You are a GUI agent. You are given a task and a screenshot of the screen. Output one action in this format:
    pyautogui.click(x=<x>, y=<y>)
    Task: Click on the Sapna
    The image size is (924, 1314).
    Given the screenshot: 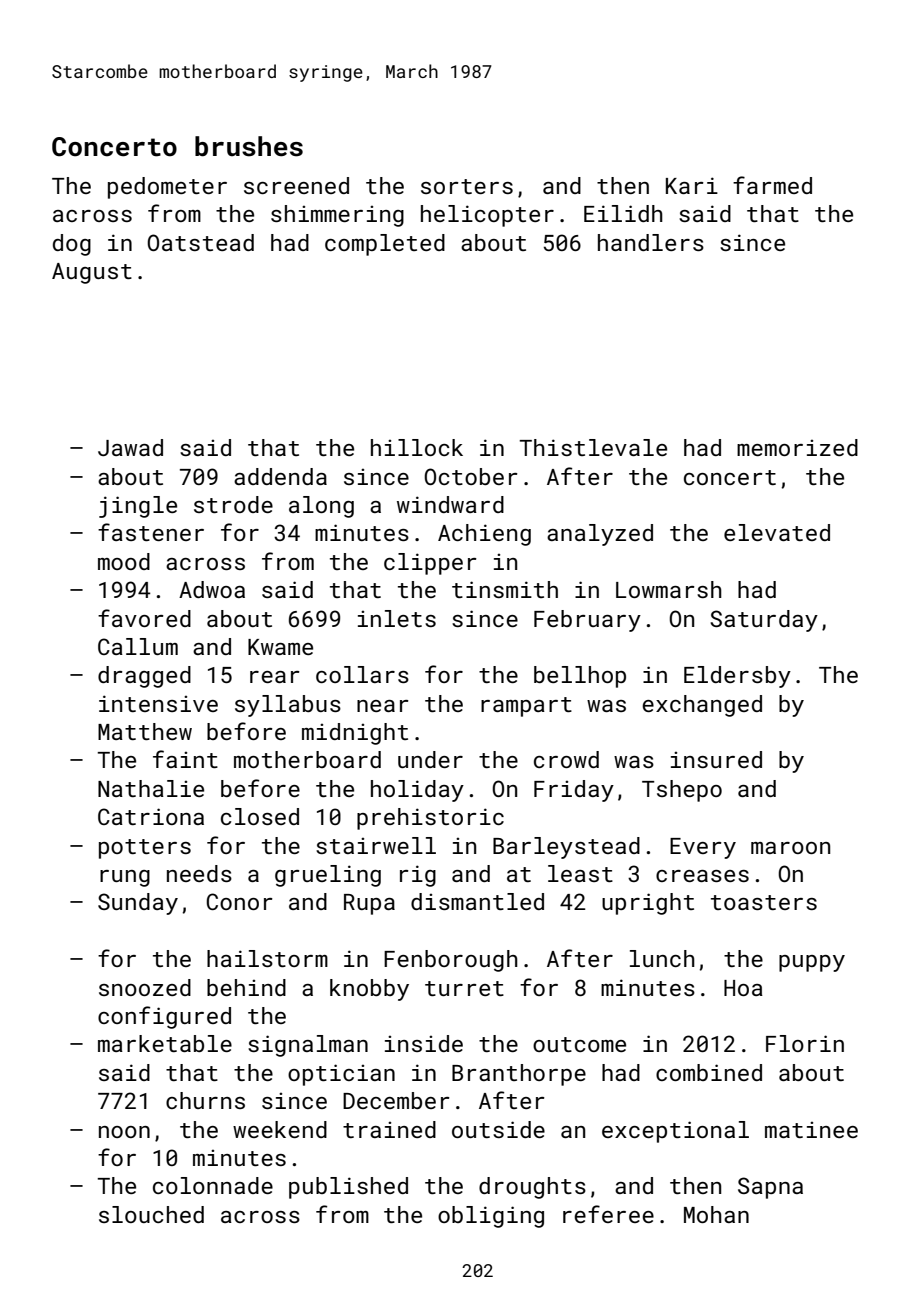 What is the action you would take?
    pyautogui.click(x=770, y=1188)
